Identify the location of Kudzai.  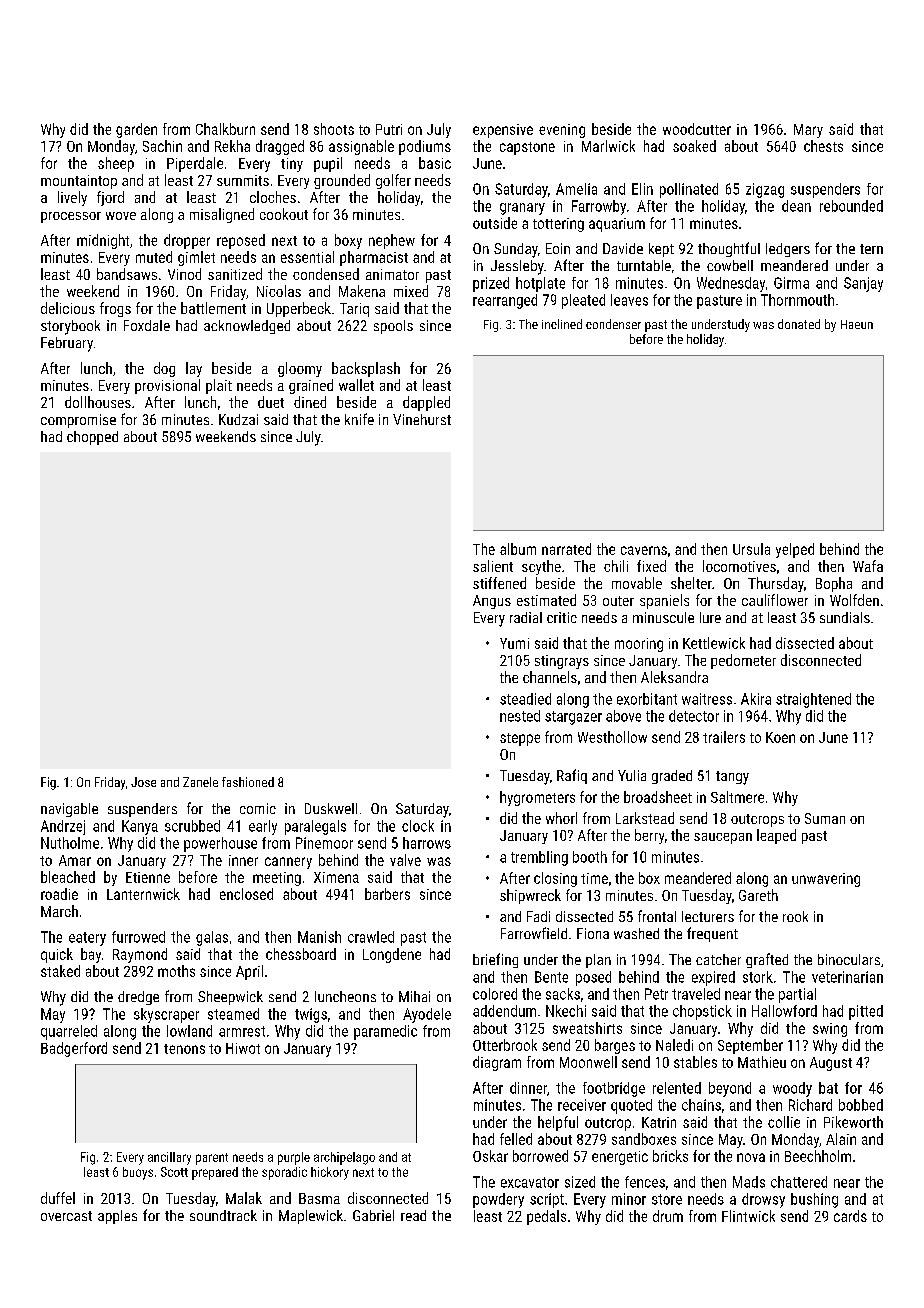
(238, 419).
